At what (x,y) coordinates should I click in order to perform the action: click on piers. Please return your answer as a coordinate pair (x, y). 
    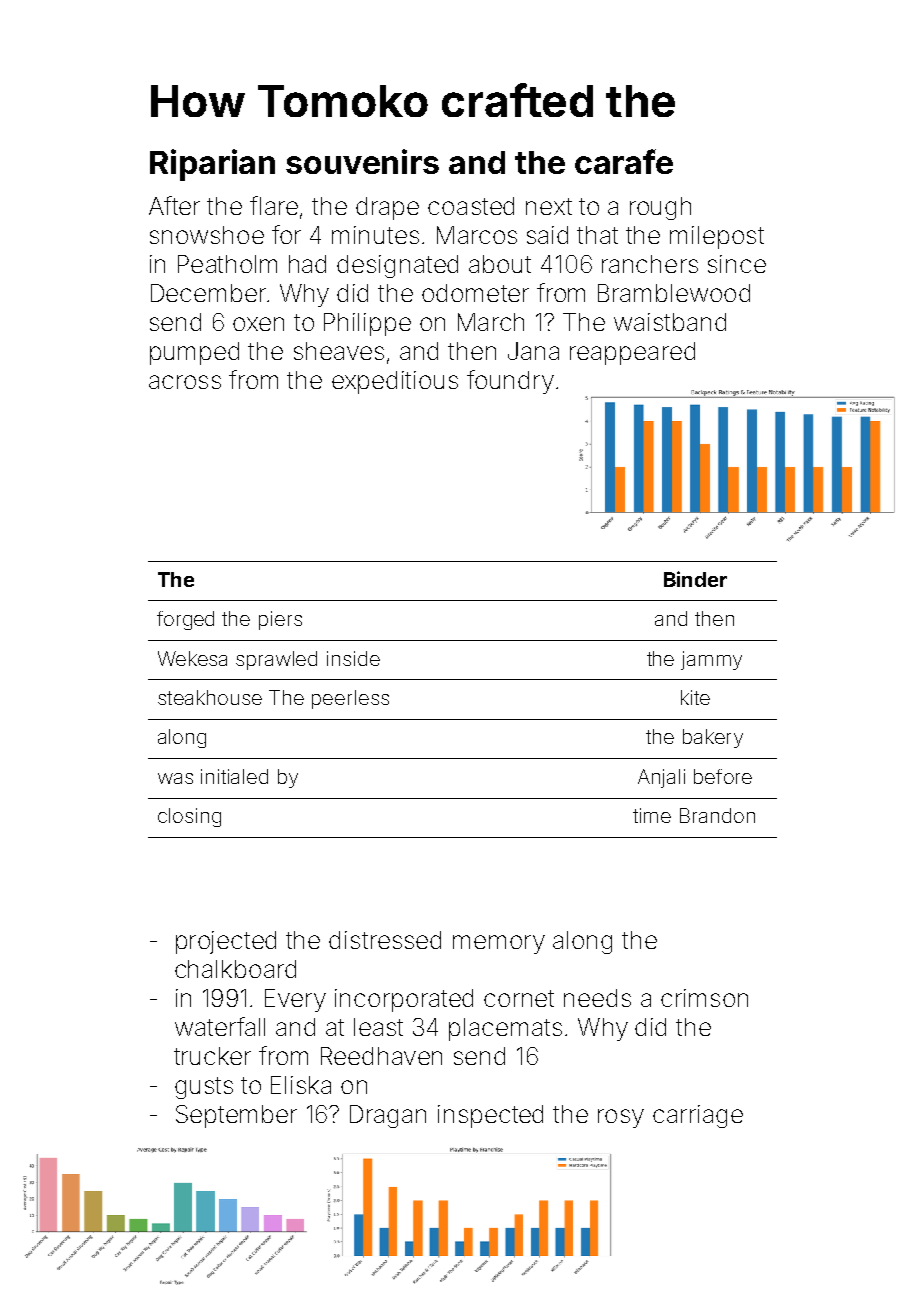
    Looking at the image, I should click on (280, 620).
